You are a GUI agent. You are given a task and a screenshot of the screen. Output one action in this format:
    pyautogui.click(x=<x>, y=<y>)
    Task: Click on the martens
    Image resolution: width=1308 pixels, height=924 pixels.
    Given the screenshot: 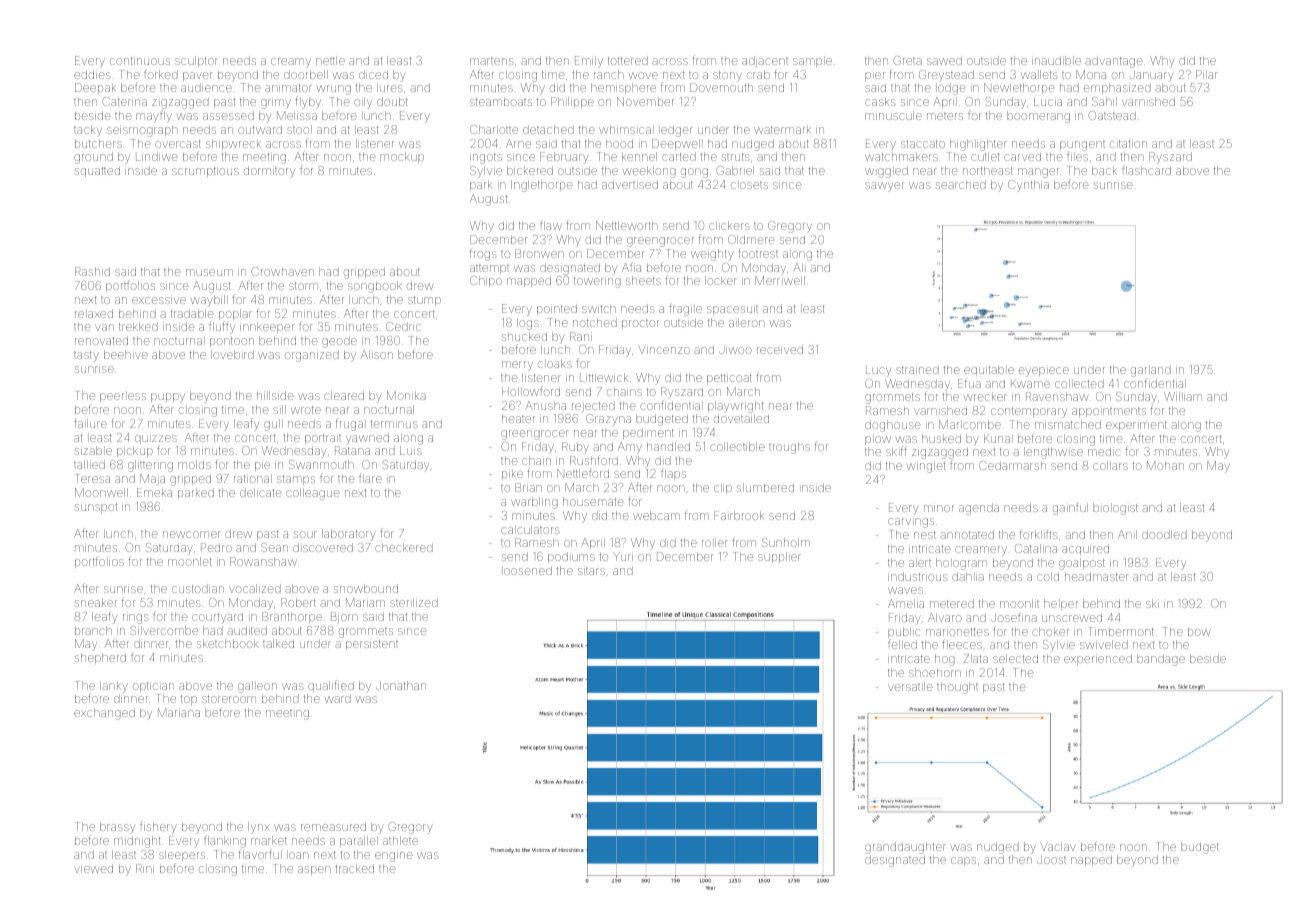 What is the action you would take?
    pyautogui.click(x=492, y=61)
